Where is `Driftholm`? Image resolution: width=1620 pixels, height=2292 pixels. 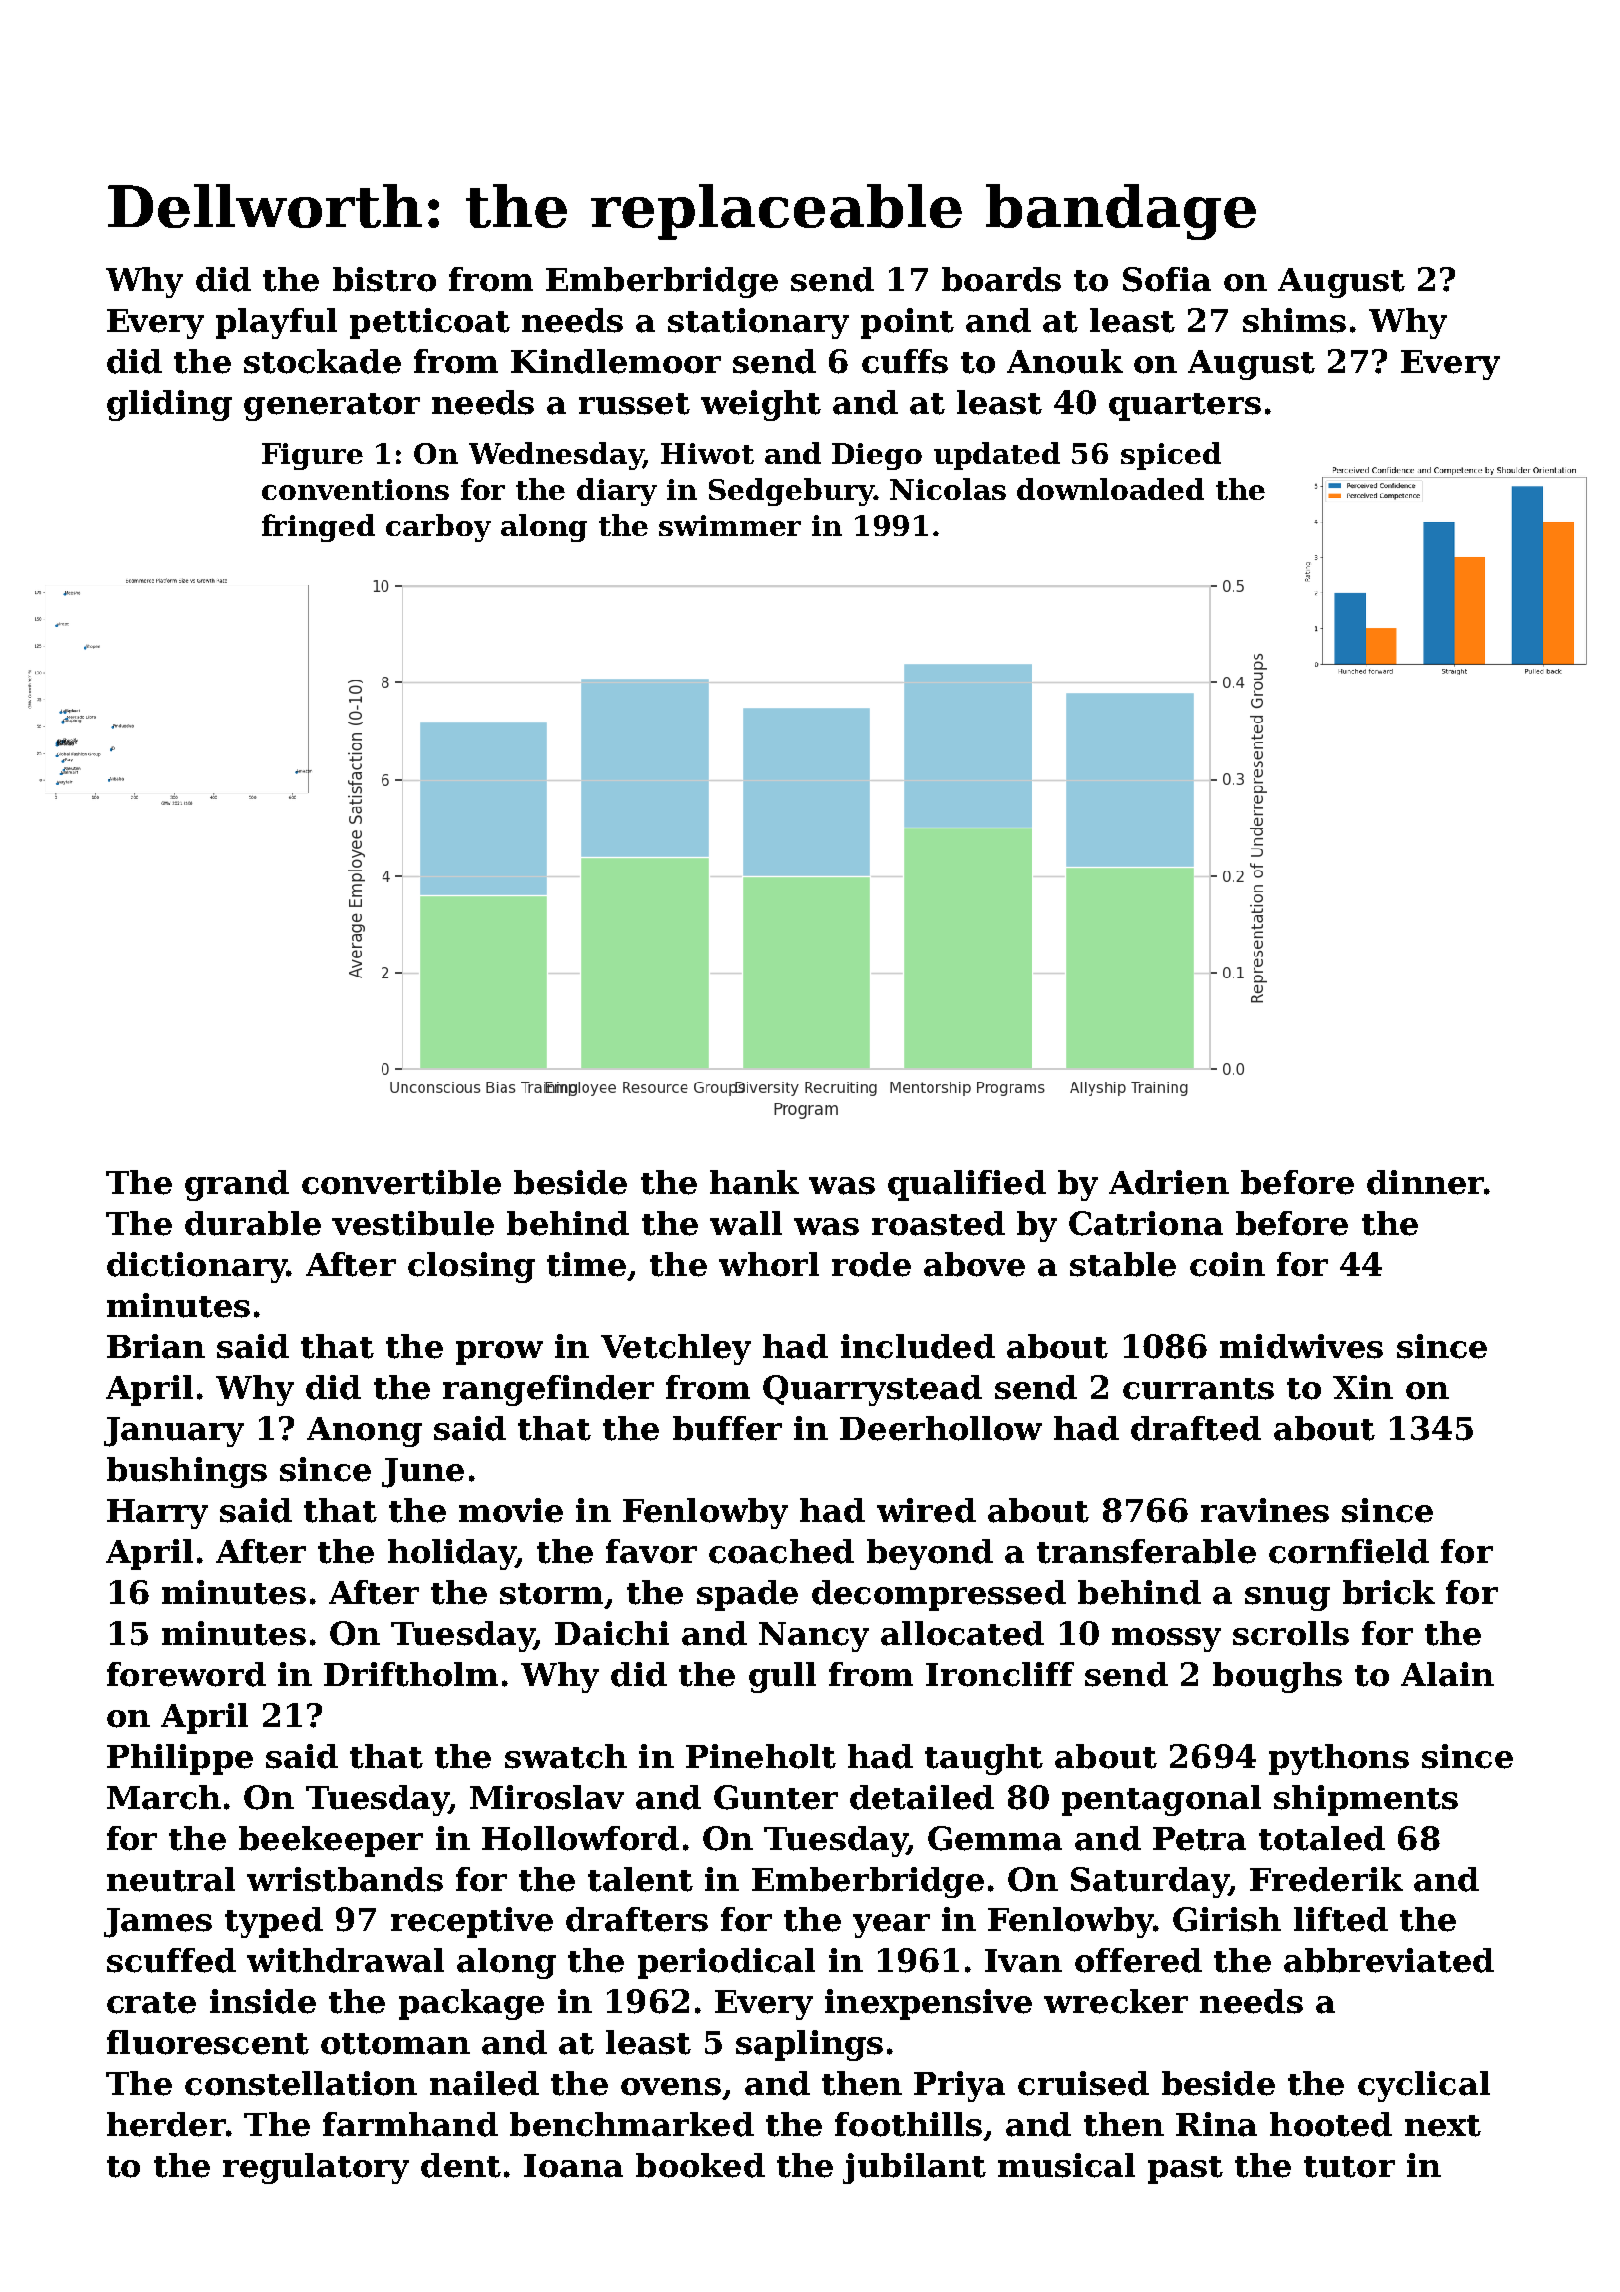
Driftholm is located at coordinates (411, 1674).
